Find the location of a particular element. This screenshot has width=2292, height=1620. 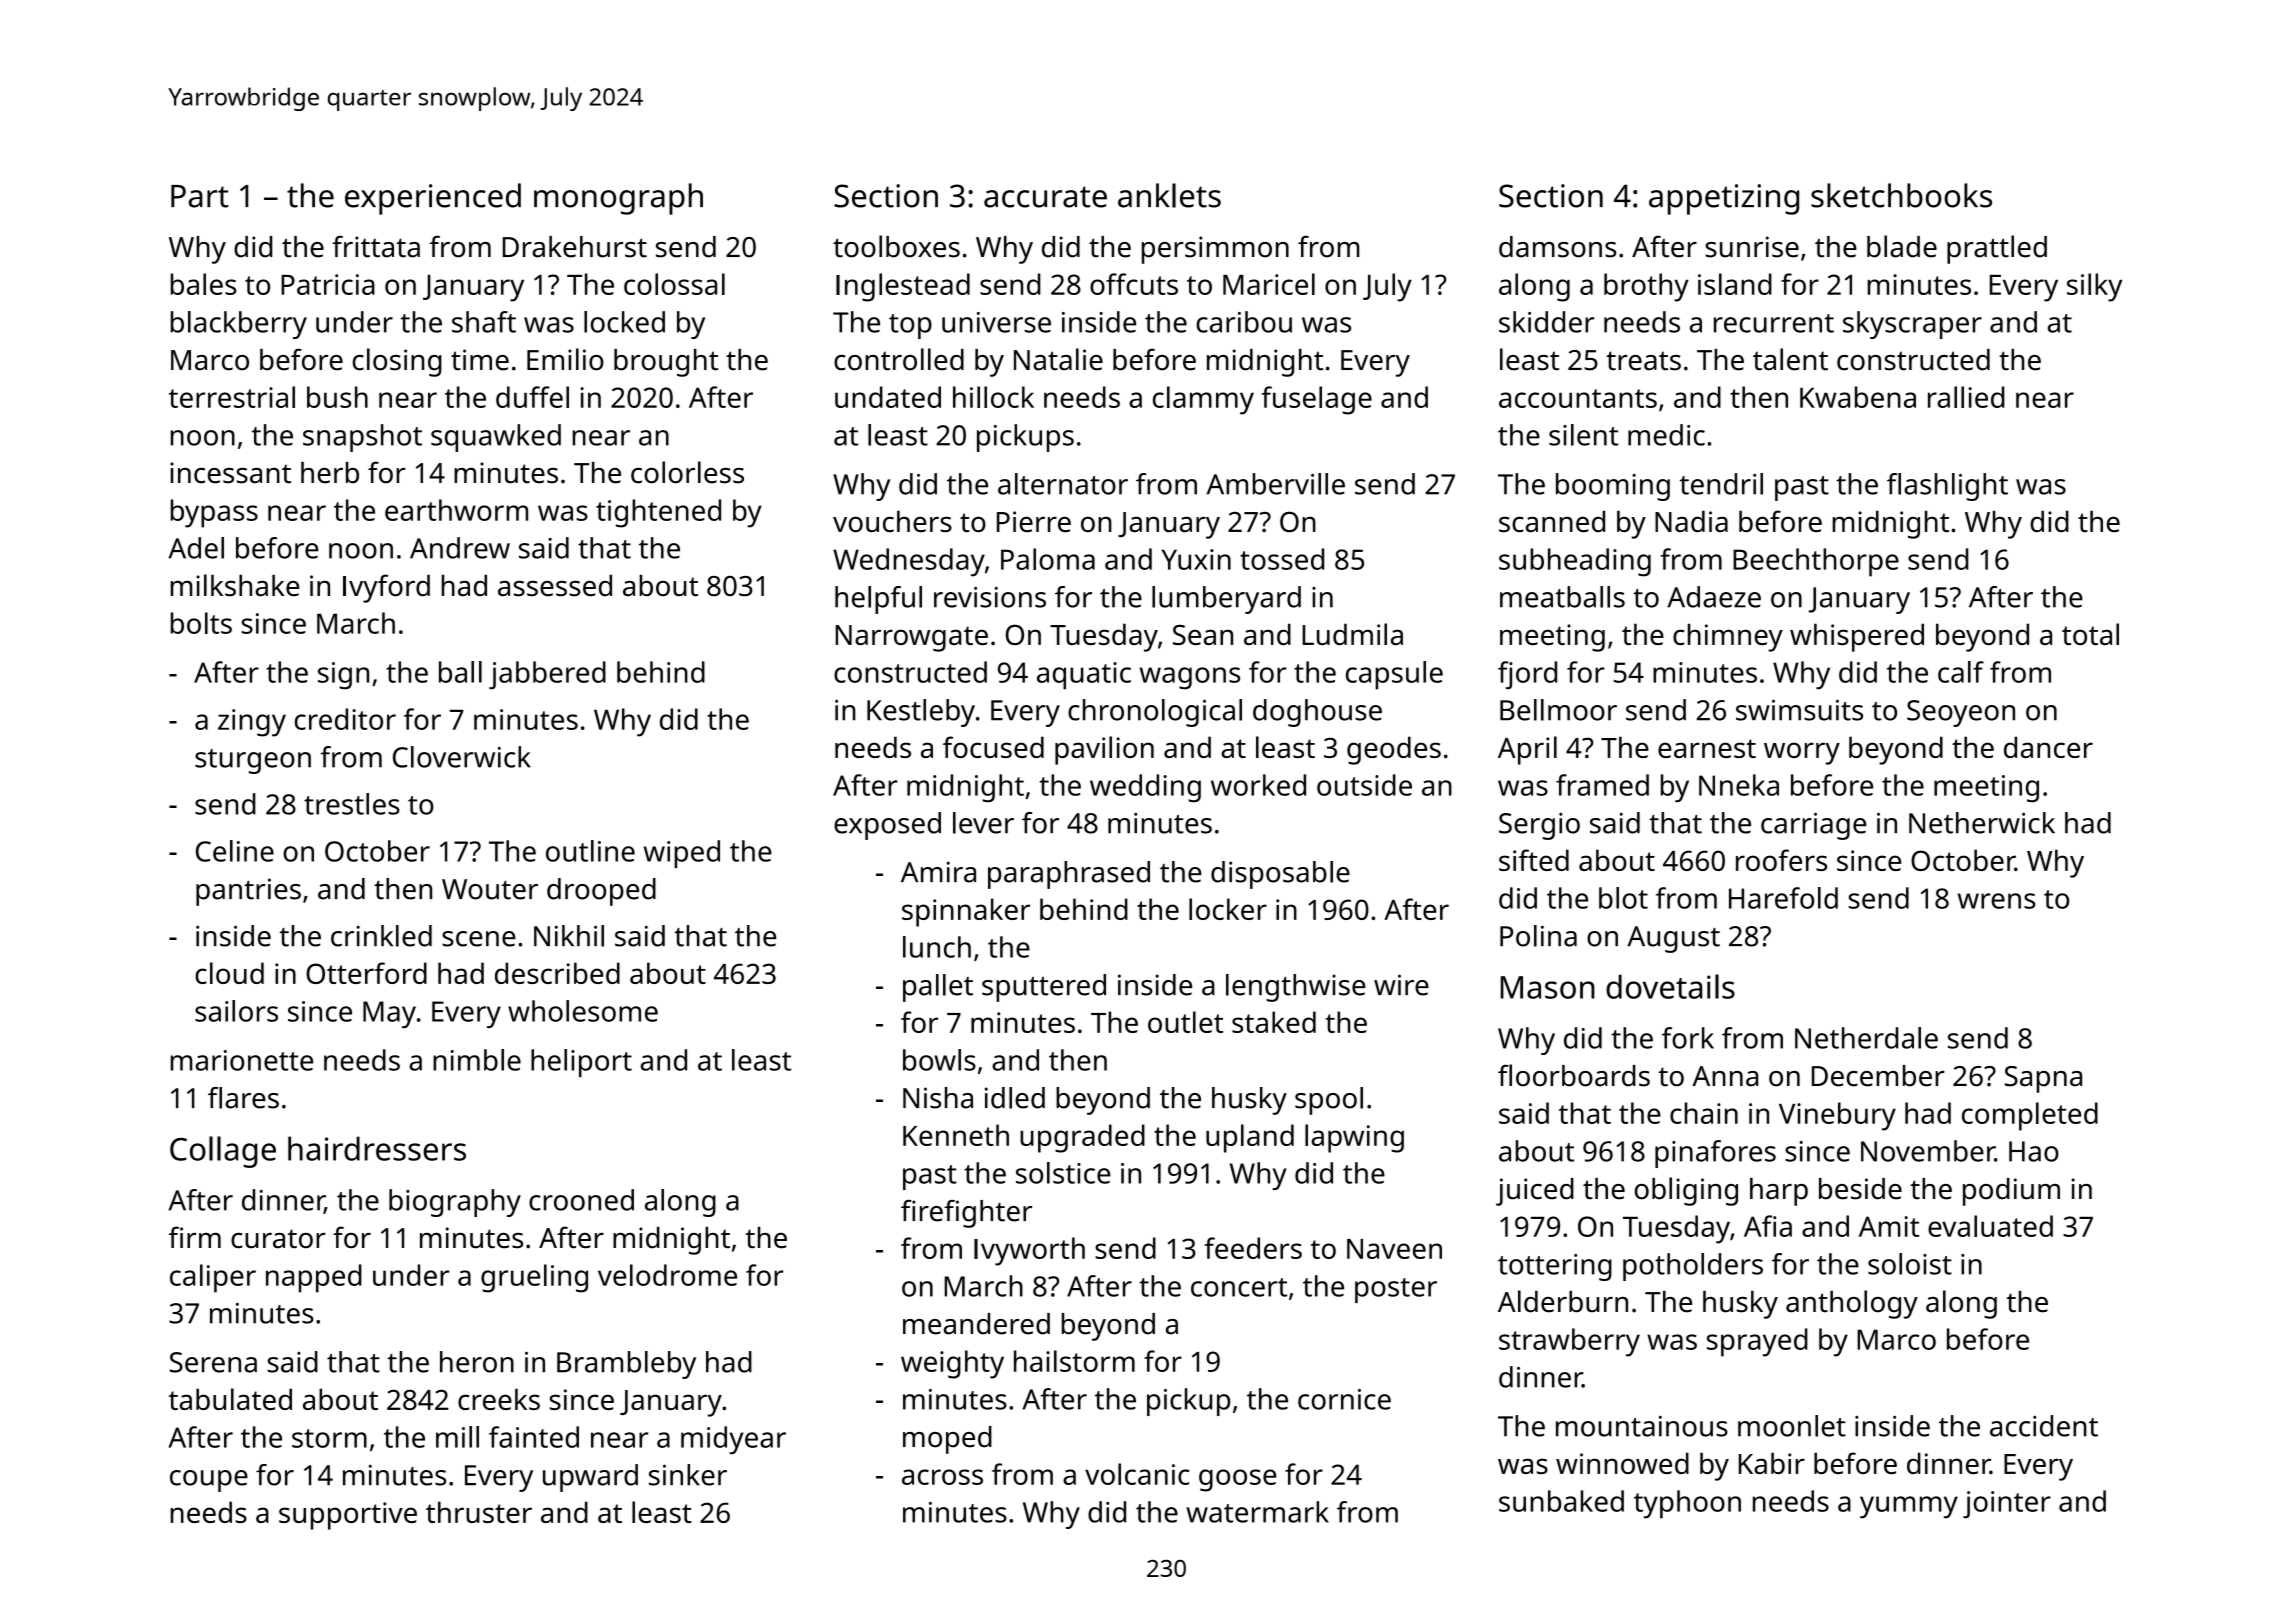

bolts is located at coordinates (201, 623).
